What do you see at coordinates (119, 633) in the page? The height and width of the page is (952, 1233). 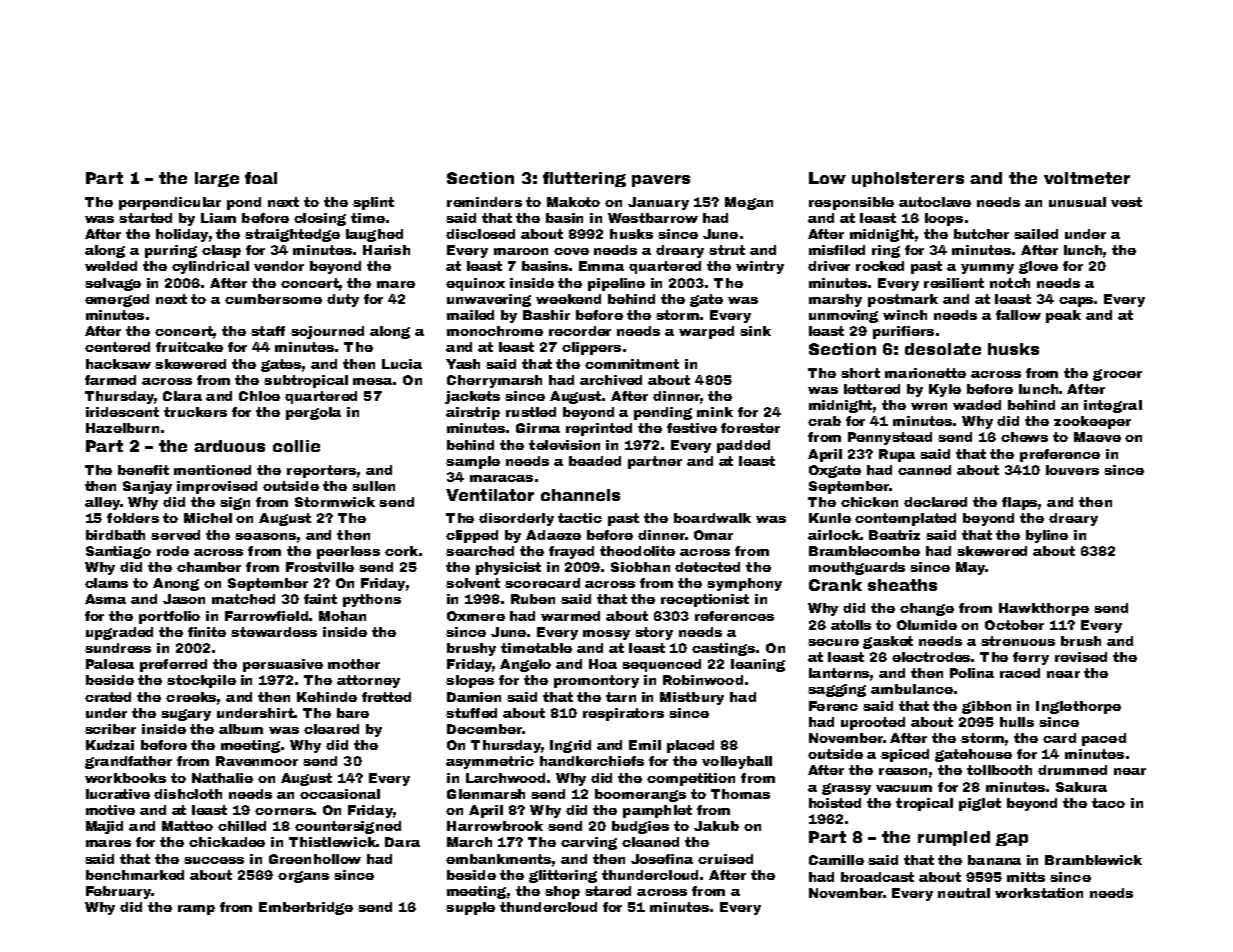 I see `upgraded` at bounding box center [119, 633].
